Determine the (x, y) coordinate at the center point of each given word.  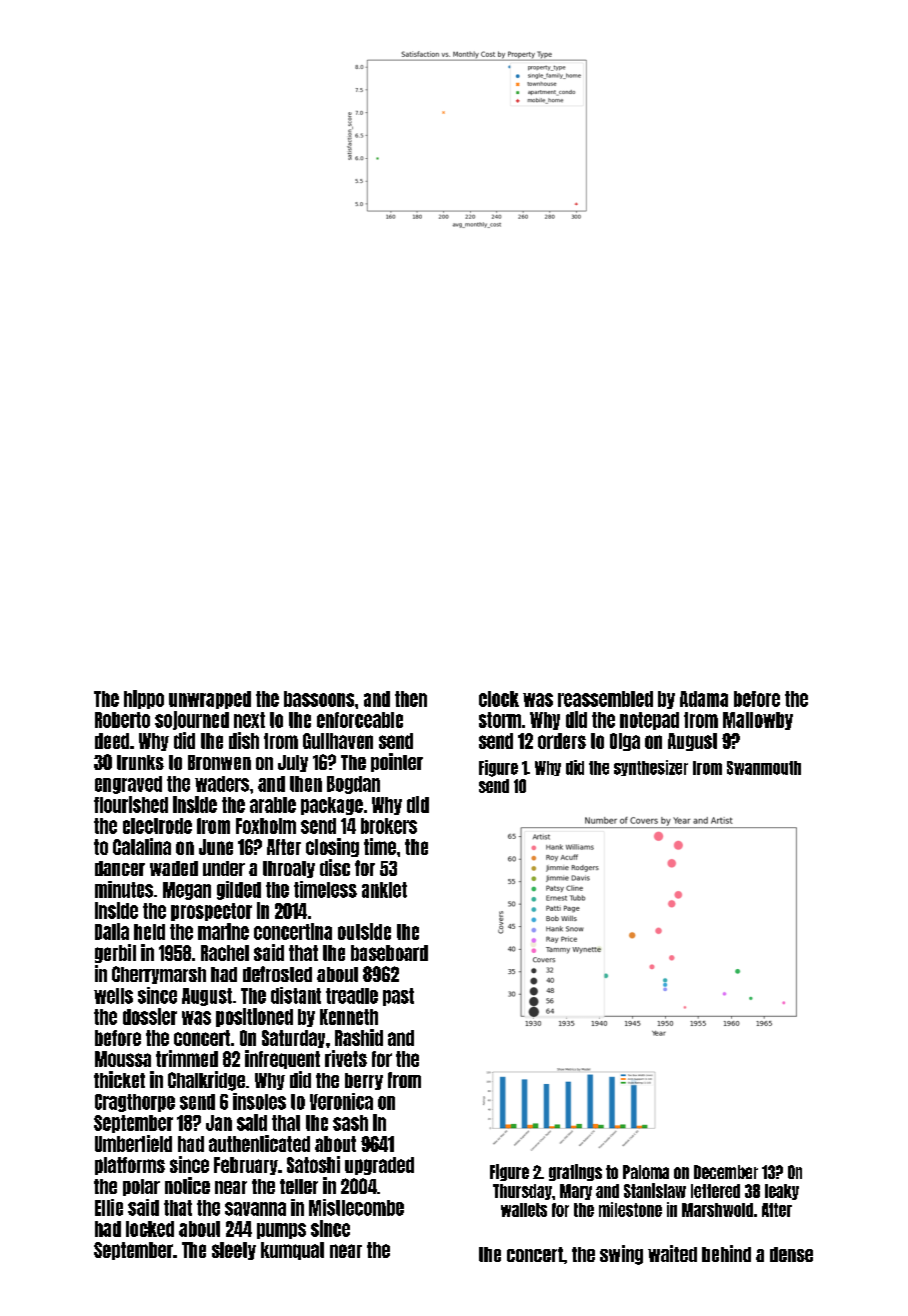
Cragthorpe (135, 1103)
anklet (384, 890)
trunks (140, 762)
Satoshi (313, 1164)
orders (562, 741)
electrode (157, 826)
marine (223, 931)
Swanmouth (764, 768)
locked (150, 1229)
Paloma (646, 1172)
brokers (389, 826)
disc (335, 867)
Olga (625, 742)
